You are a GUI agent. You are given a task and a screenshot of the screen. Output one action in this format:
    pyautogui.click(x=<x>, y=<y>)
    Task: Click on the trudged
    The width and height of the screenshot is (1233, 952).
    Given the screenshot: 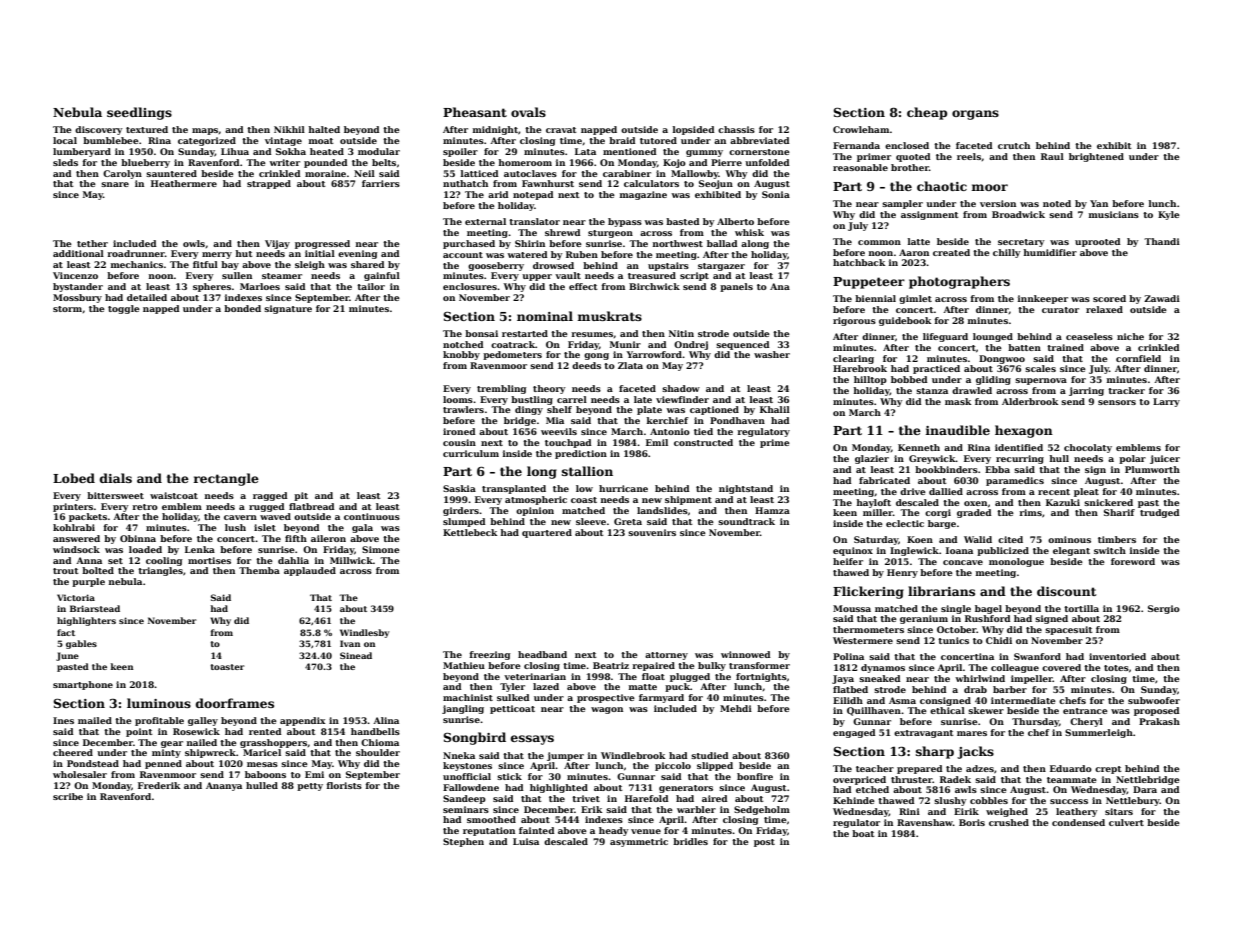 What is the action you would take?
    pyautogui.click(x=1160, y=513)
